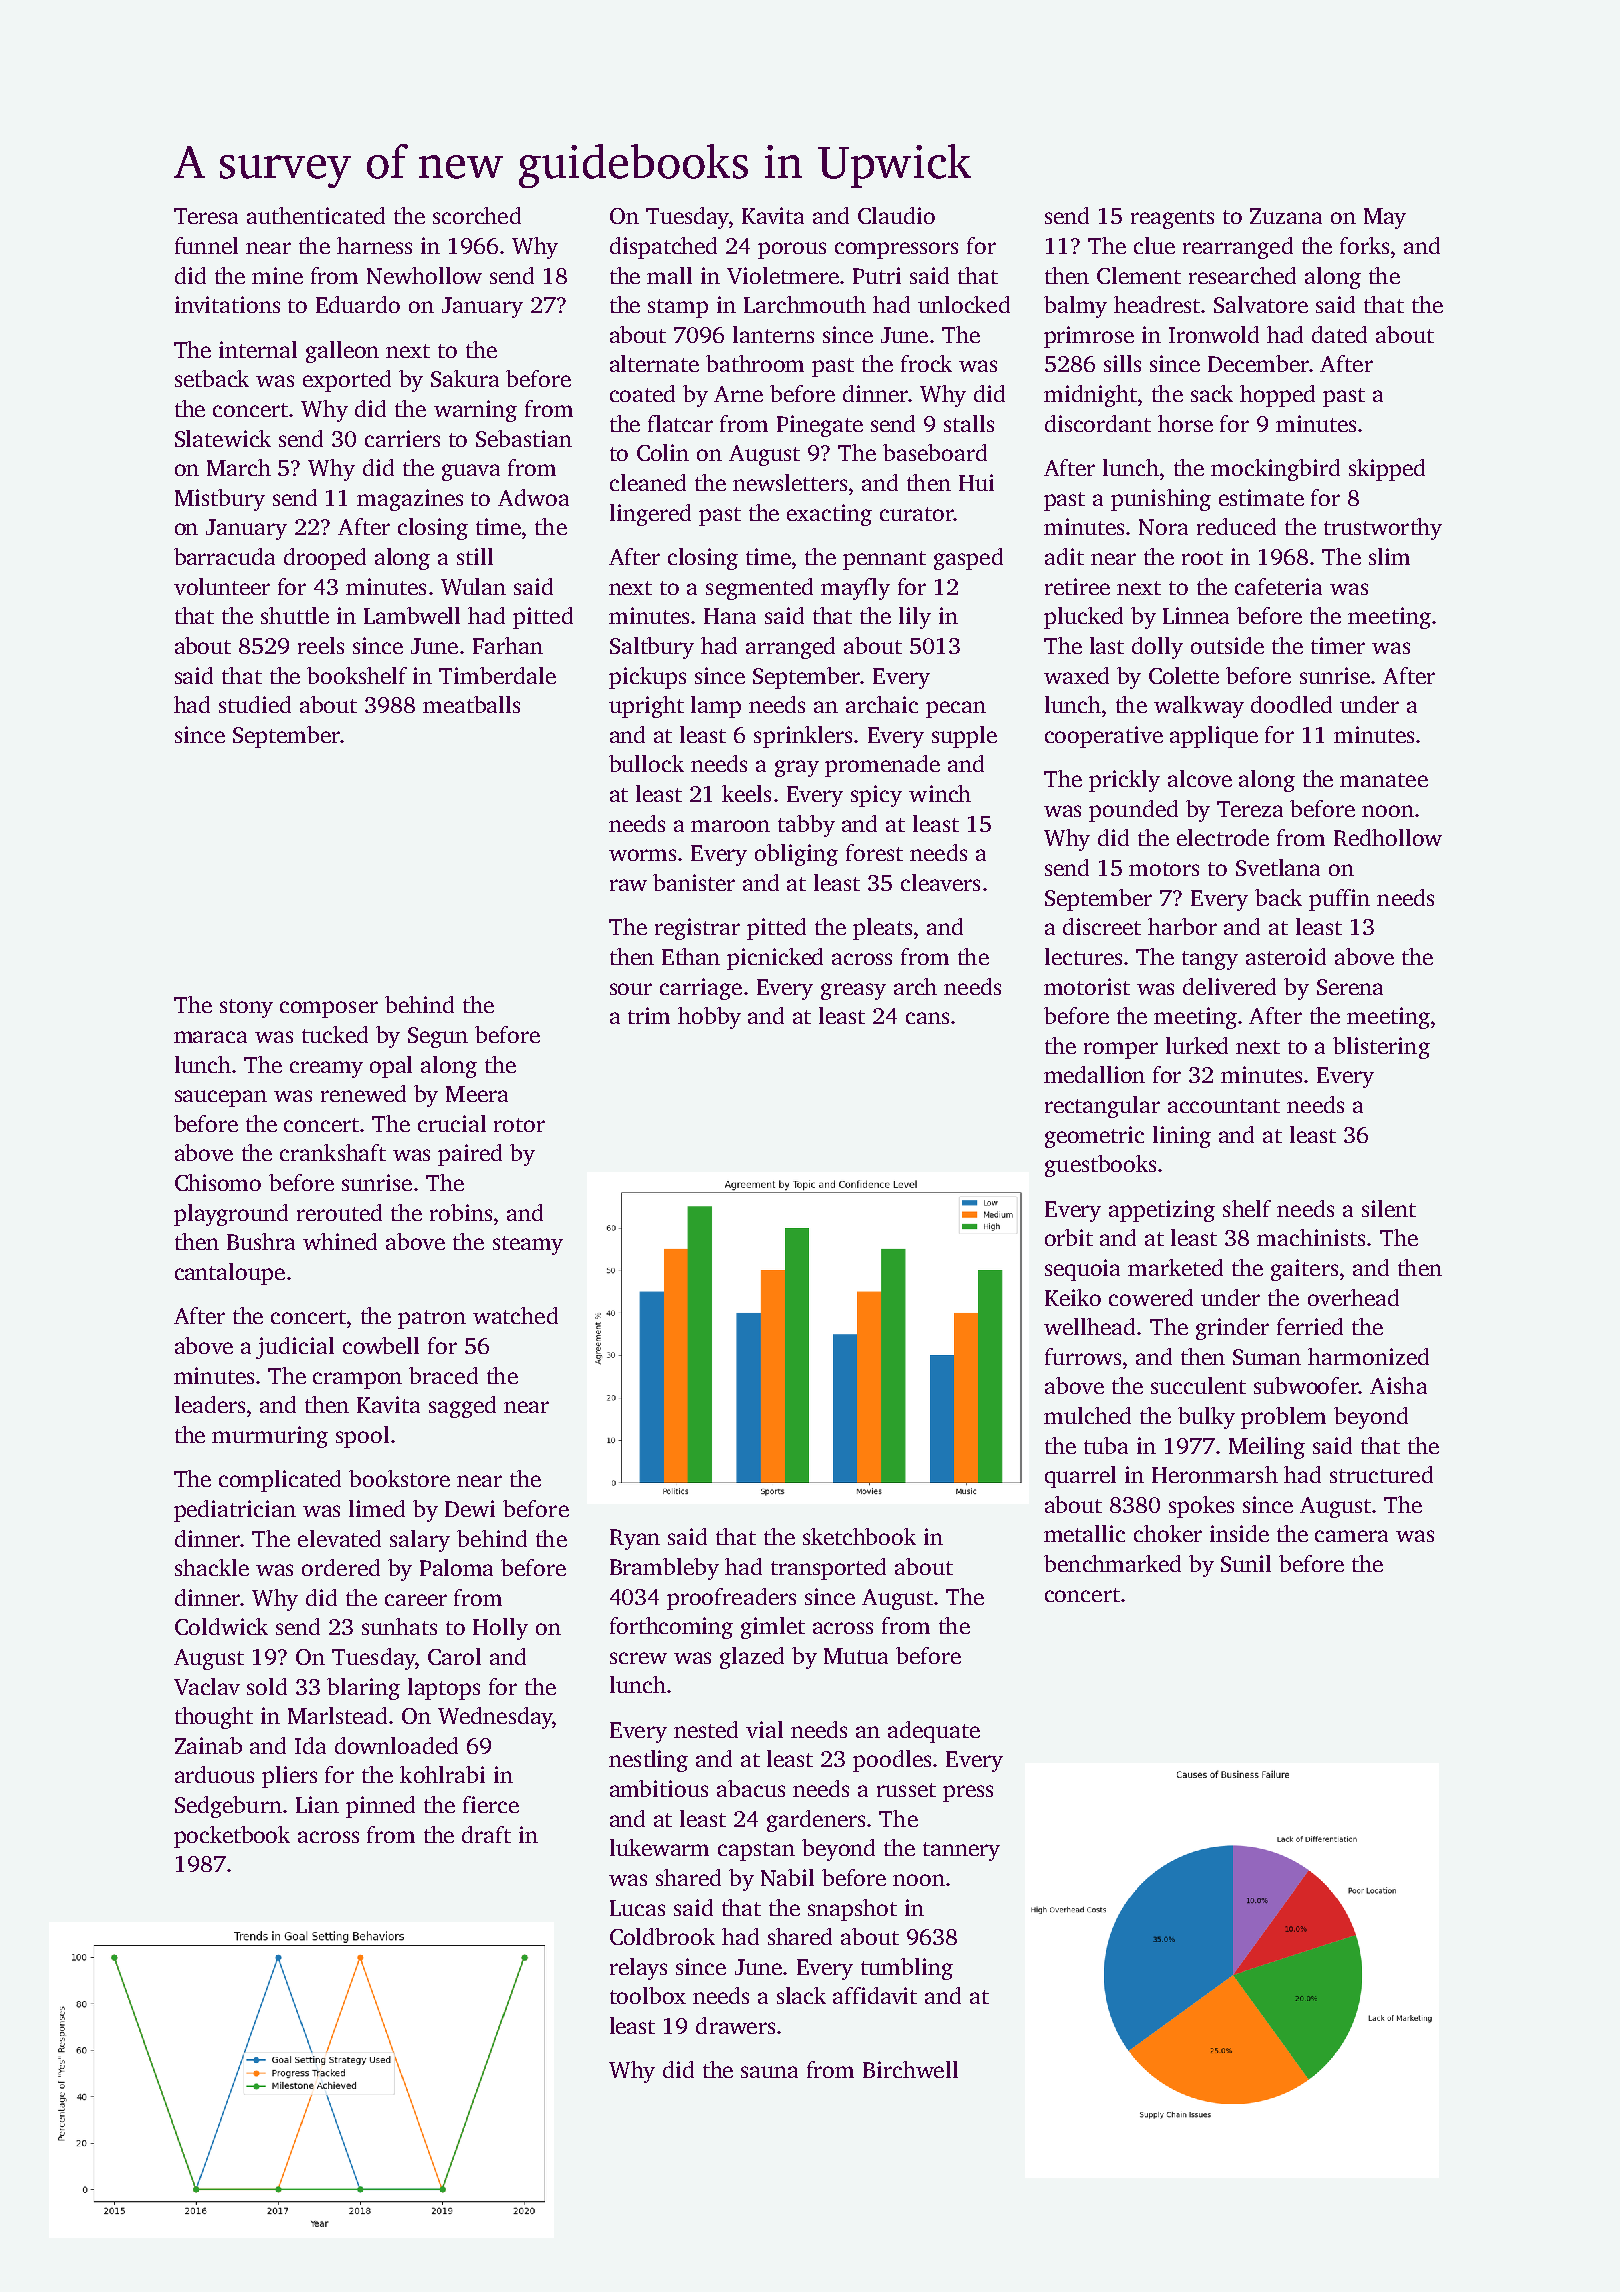 Image resolution: width=1620 pixels, height=2292 pixels. I want to click on primrose, so click(1089, 337).
